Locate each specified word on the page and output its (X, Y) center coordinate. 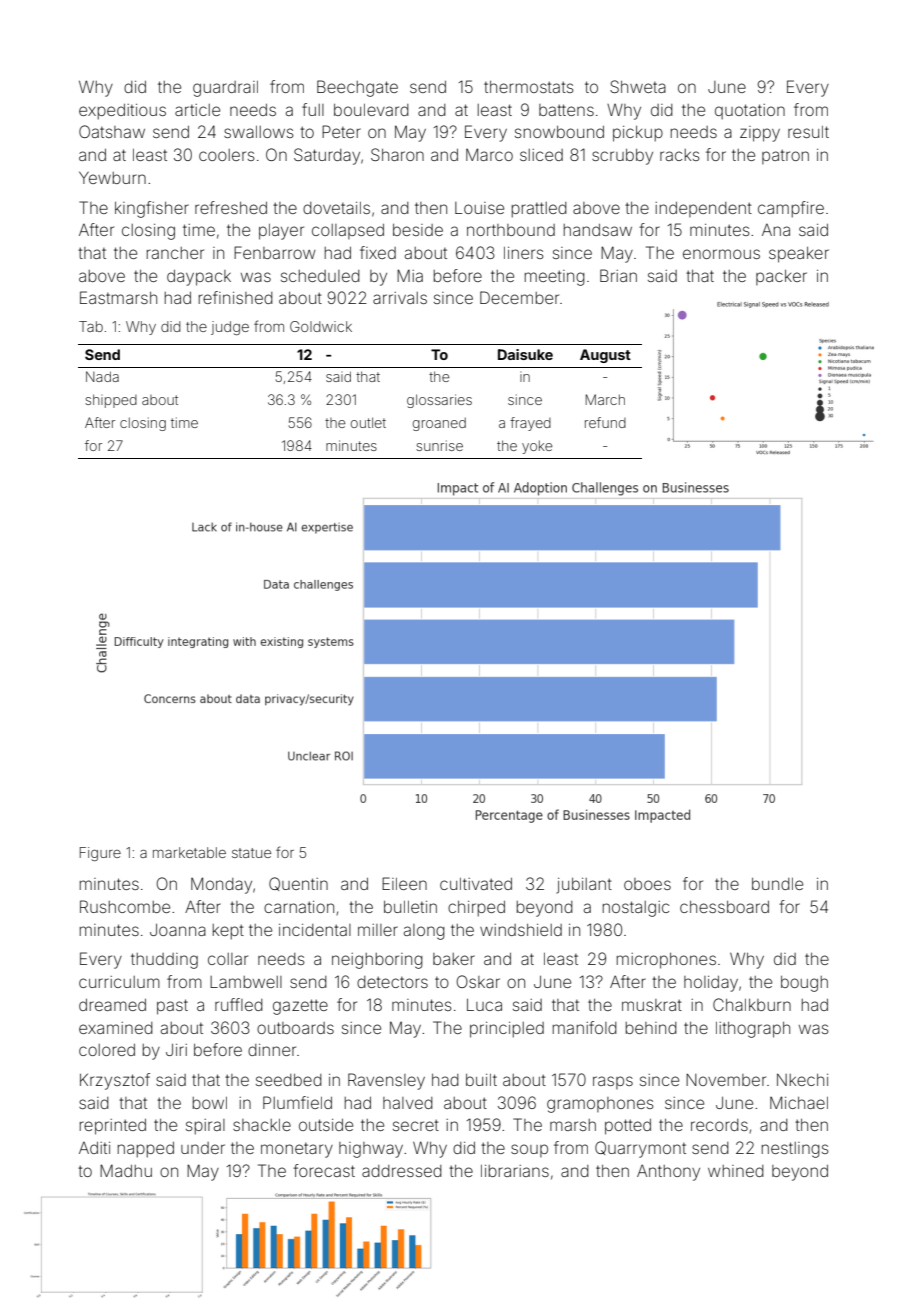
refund (605, 422)
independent (703, 209)
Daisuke (525, 354)
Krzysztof (115, 1081)
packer (781, 277)
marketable (189, 852)
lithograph (753, 1030)
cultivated (476, 884)
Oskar (478, 981)
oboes (647, 884)
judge (230, 328)
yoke (537, 447)
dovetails (336, 208)
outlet (368, 422)
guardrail (225, 89)
